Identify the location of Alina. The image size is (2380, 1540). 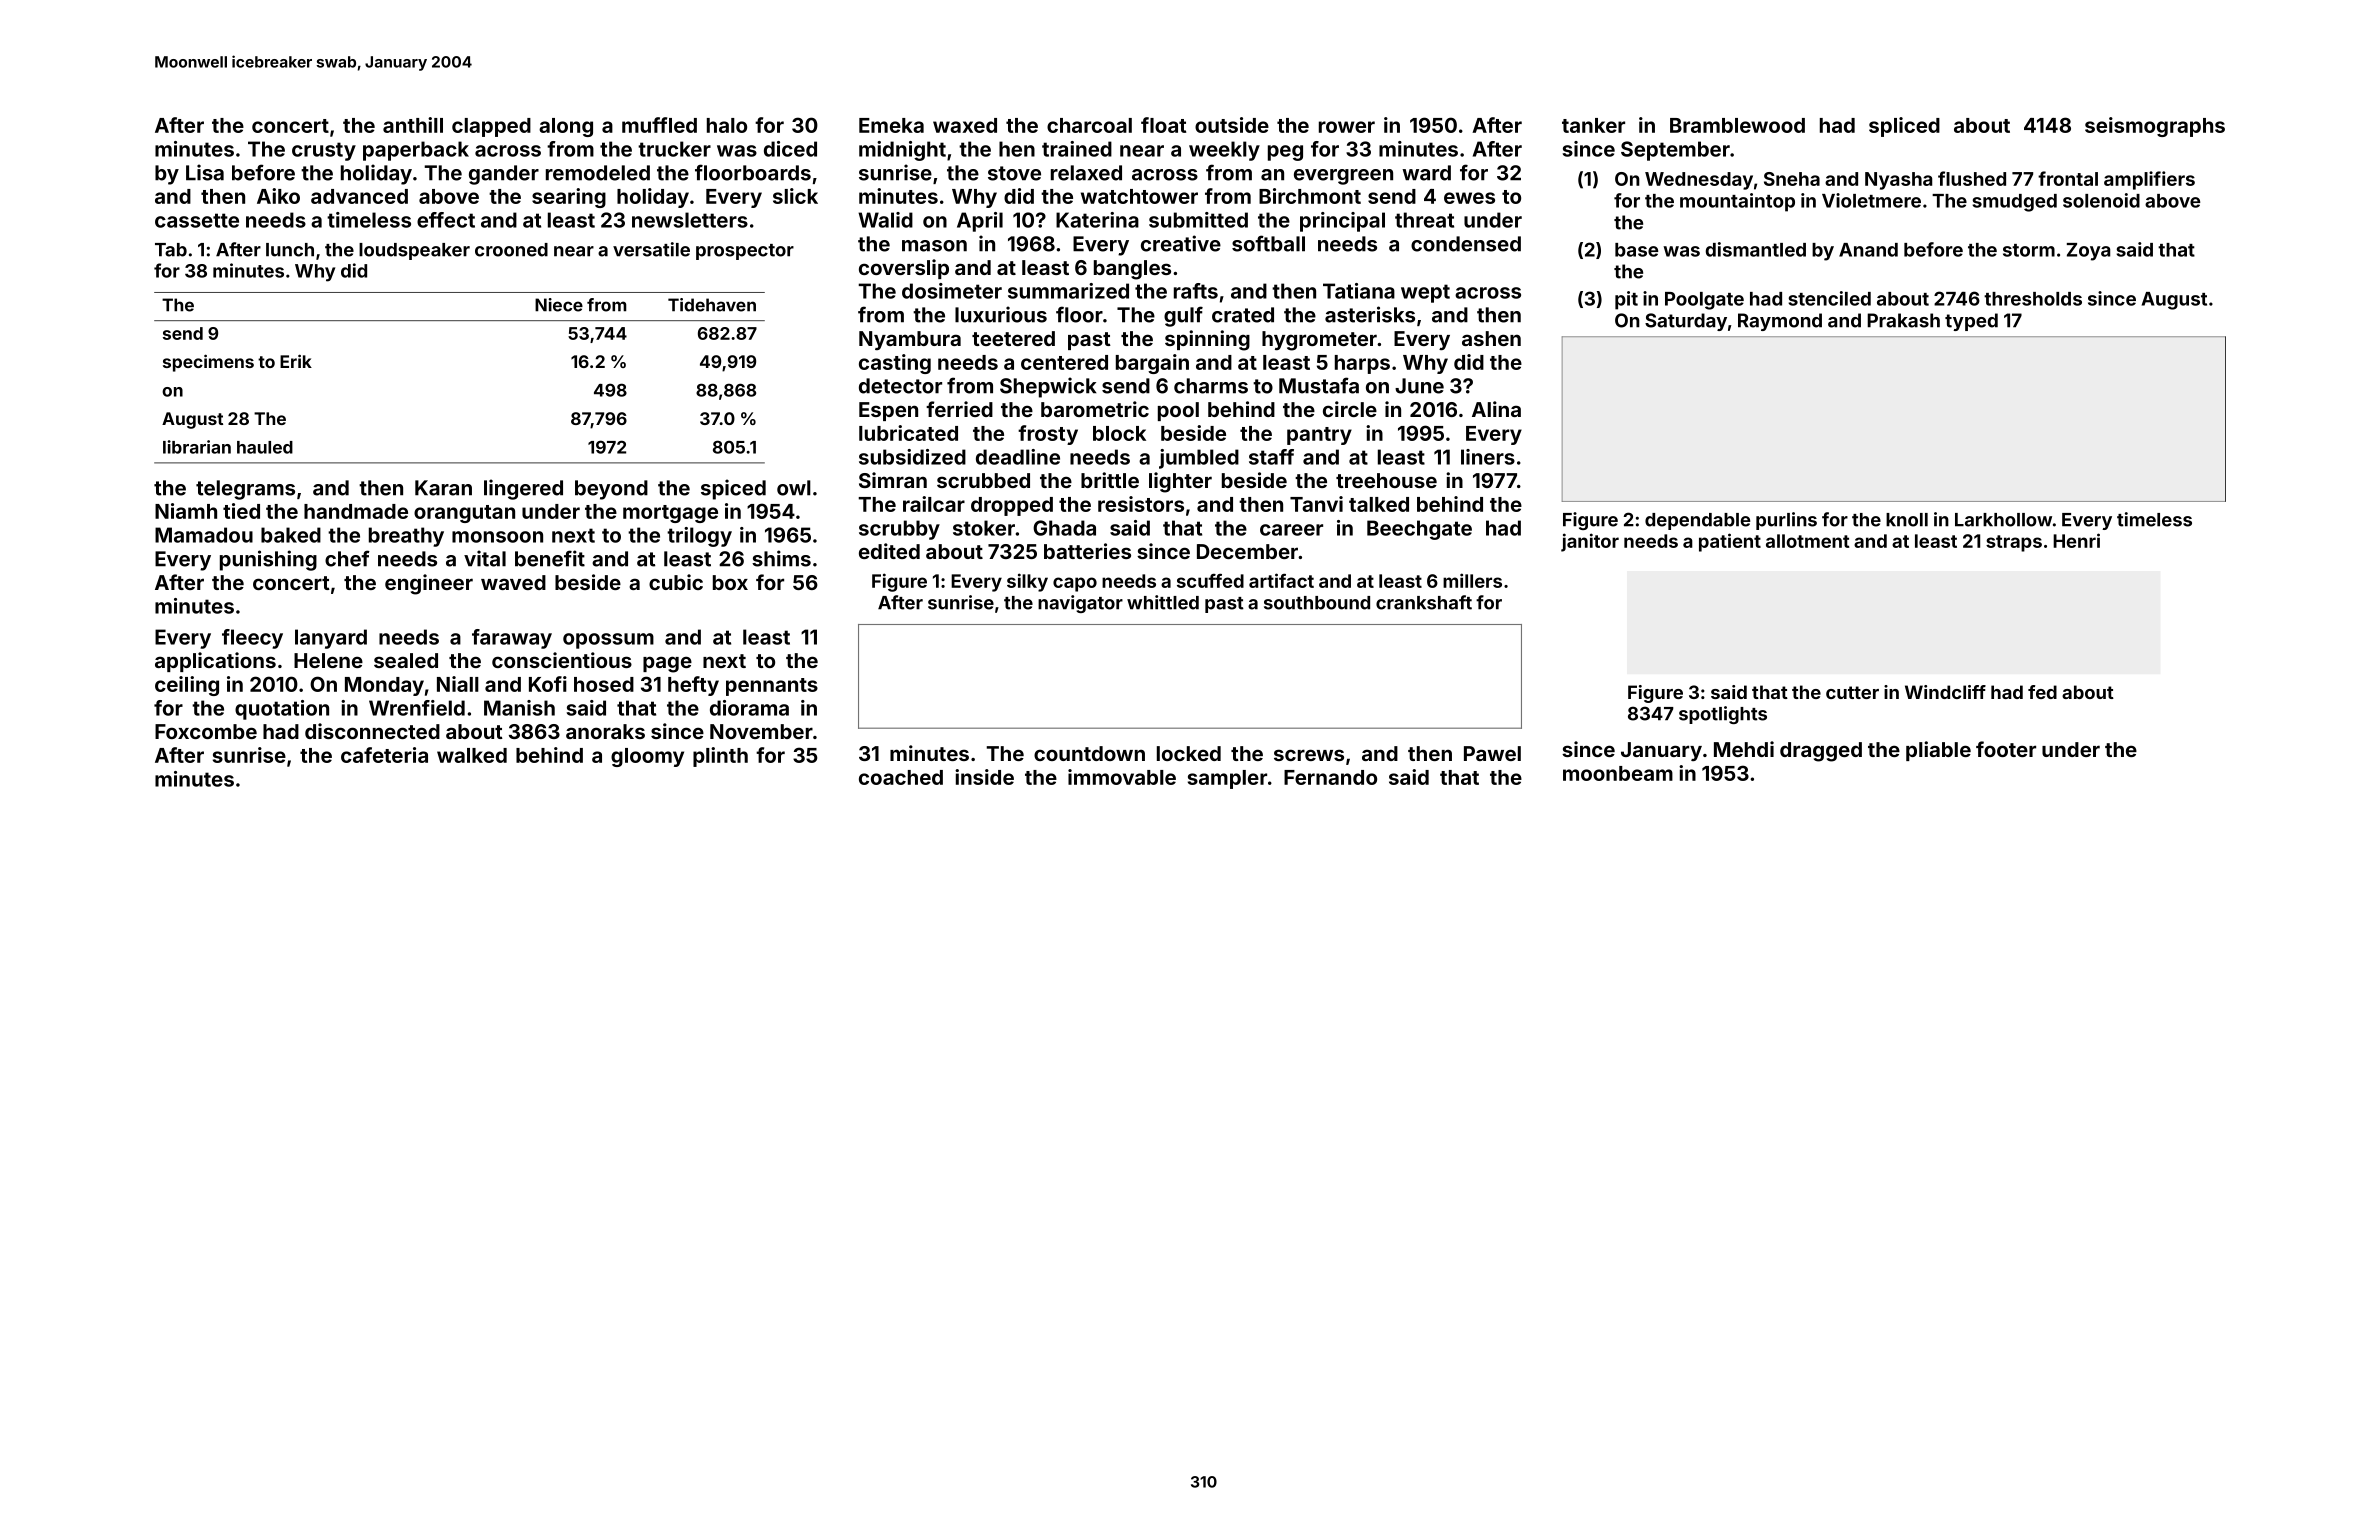
(1496, 409).
